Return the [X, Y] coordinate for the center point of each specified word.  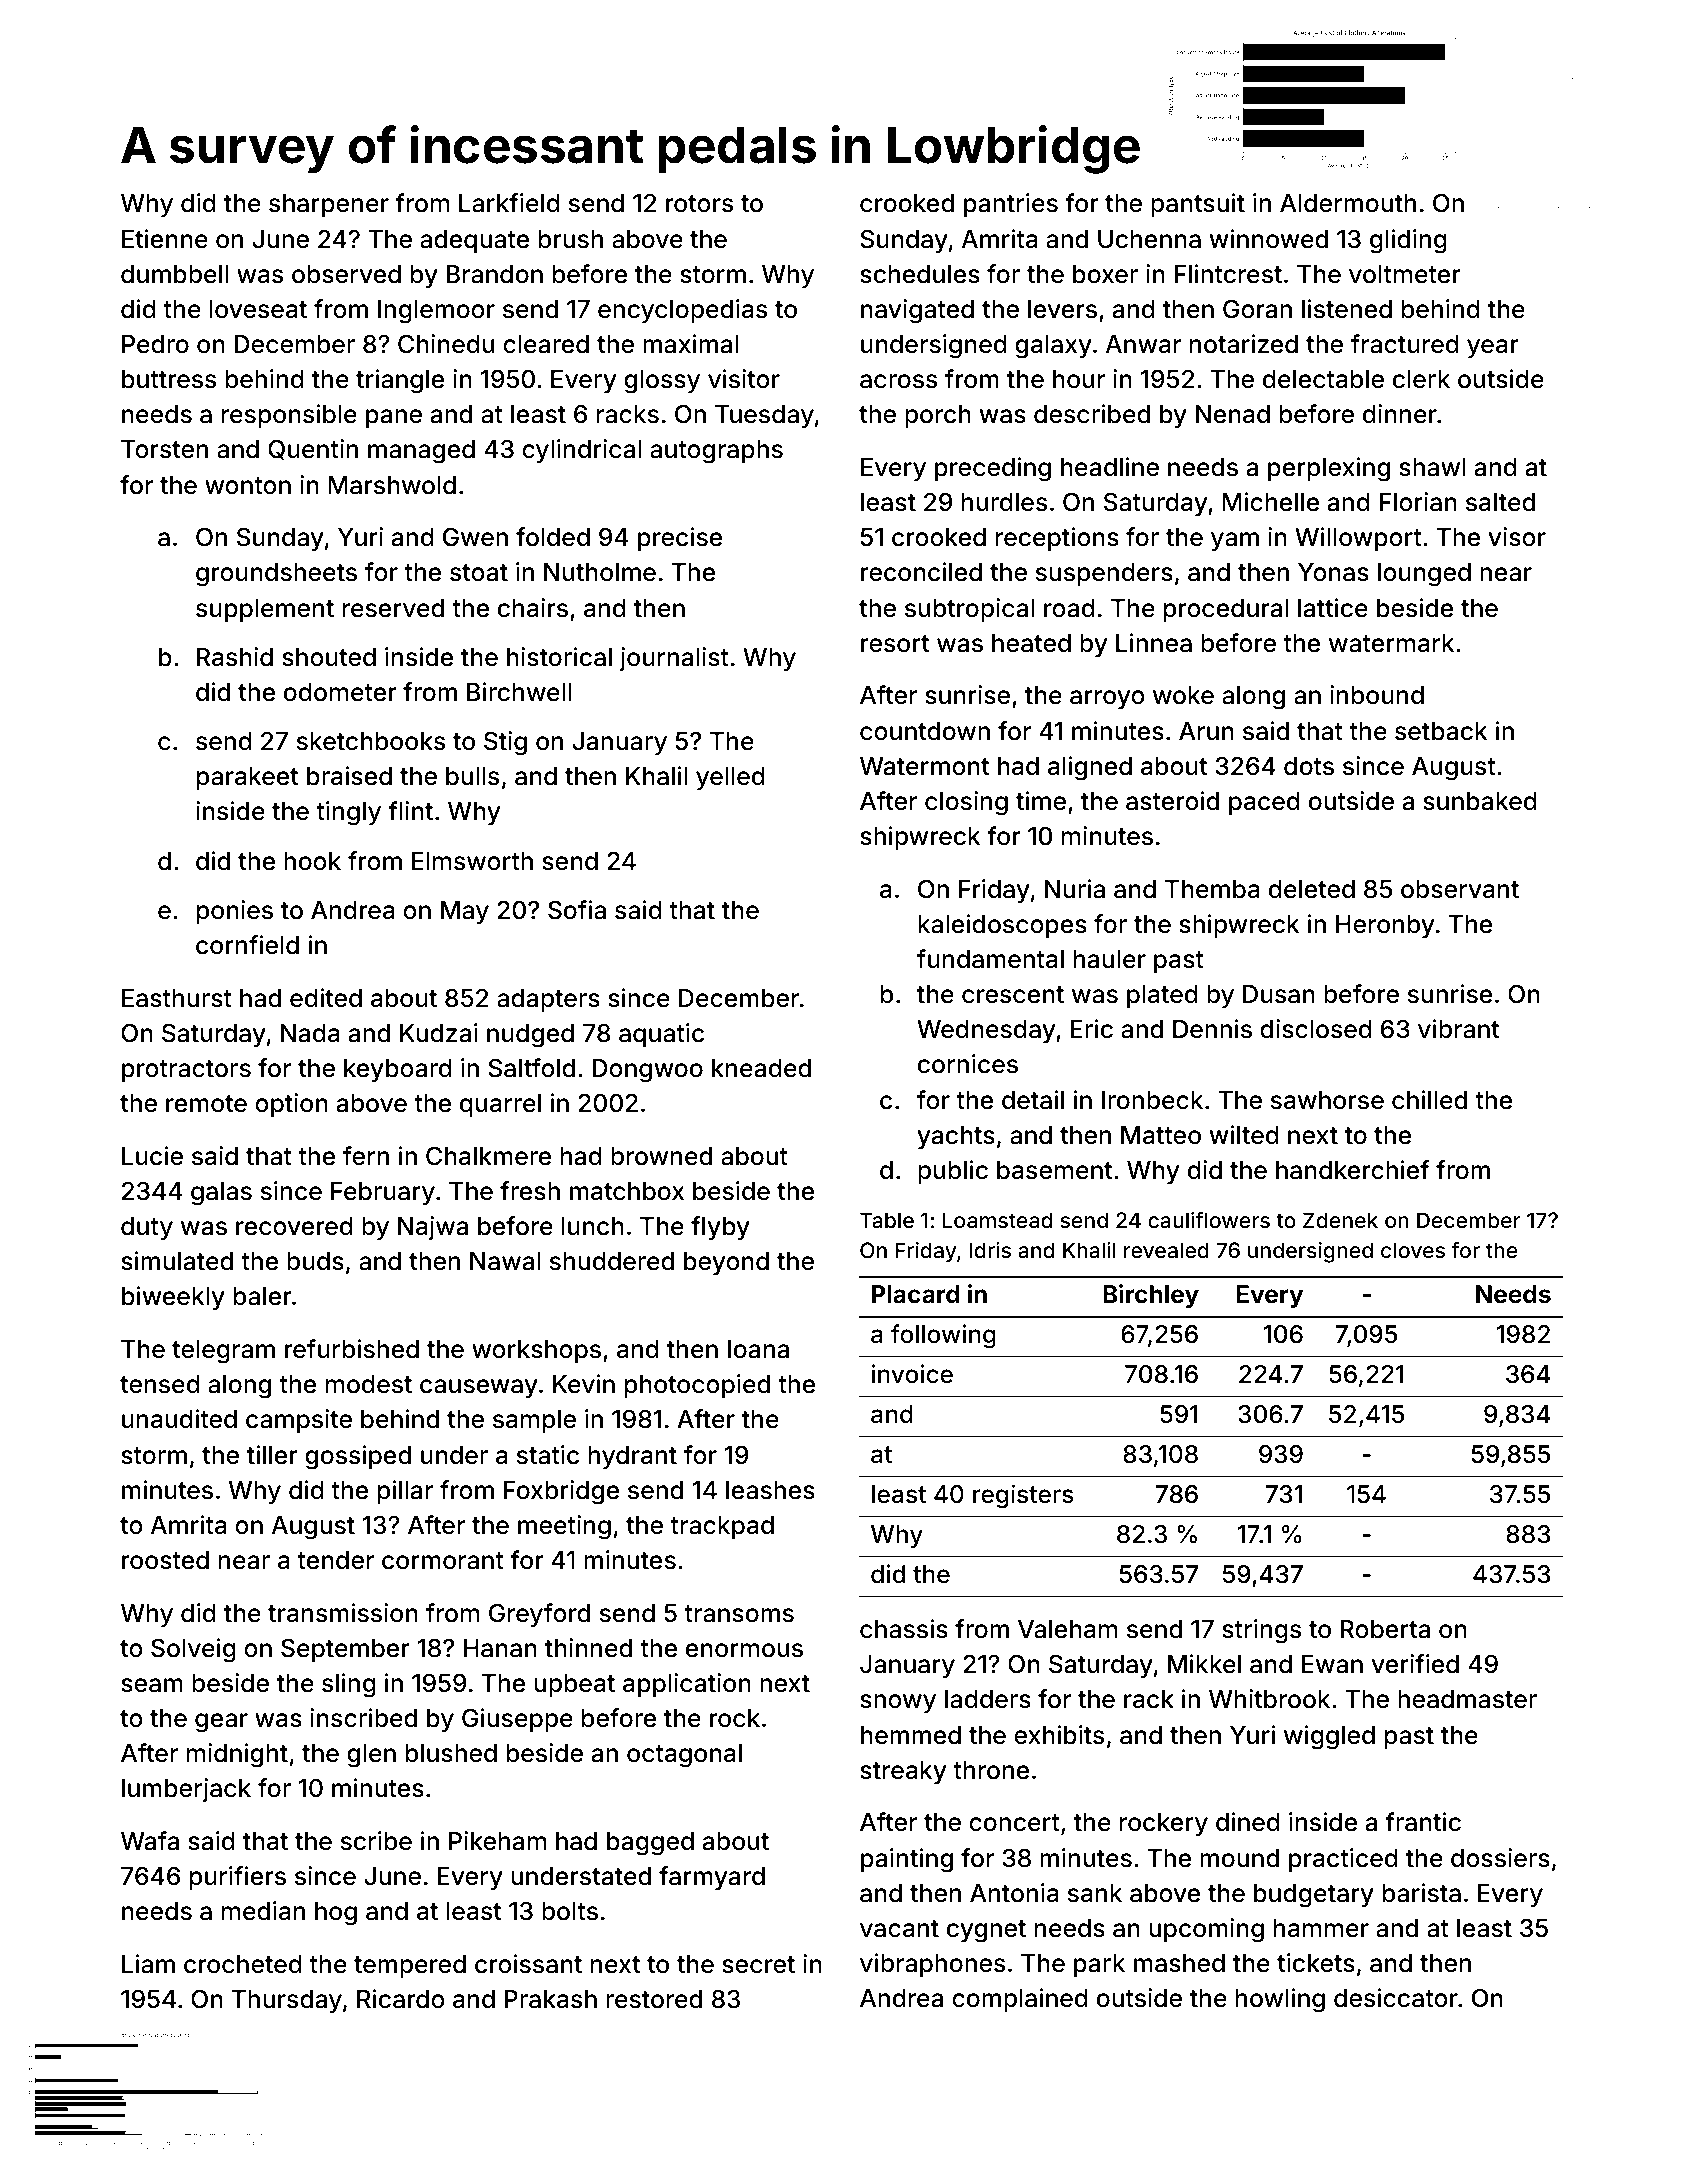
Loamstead [997, 1220]
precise [680, 539]
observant [1460, 889]
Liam [148, 1964]
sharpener [329, 205]
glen [371, 1756]
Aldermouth [1348, 203]
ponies [235, 912]
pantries [1011, 205]
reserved [393, 608]
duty [147, 1228]
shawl [1432, 467]
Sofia [577, 910]
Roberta [1385, 1629]
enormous [744, 1650]
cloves [1413, 1250]
